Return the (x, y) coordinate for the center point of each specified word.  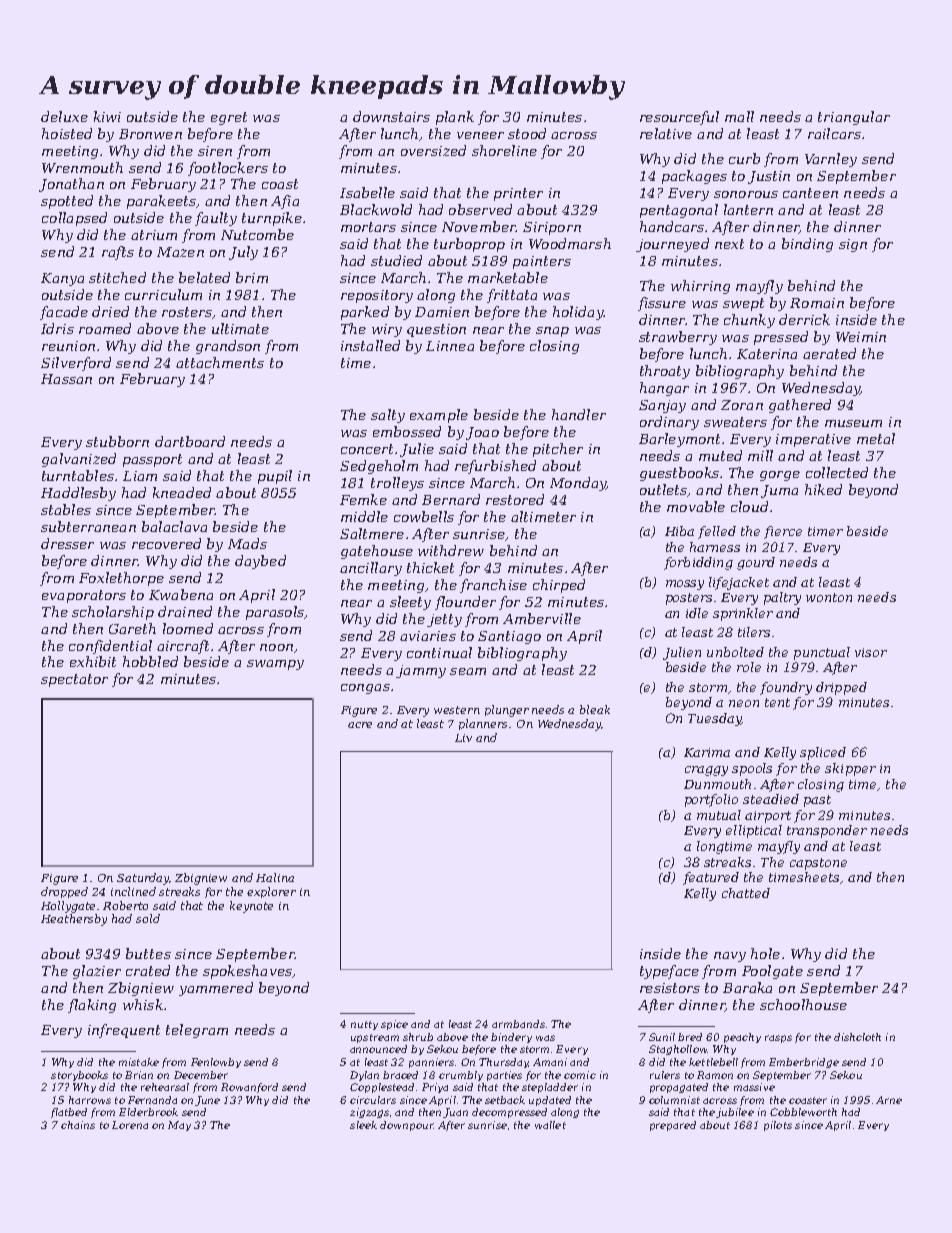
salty (388, 416)
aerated (829, 353)
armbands (518, 1024)
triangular (854, 118)
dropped (64, 892)
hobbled (150, 661)
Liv (463, 738)
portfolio (711, 800)
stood (527, 133)
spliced (823, 753)
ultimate (240, 328)
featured (711, 878)
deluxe (64, 116)
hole (765, 953)
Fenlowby (216, 1063)
